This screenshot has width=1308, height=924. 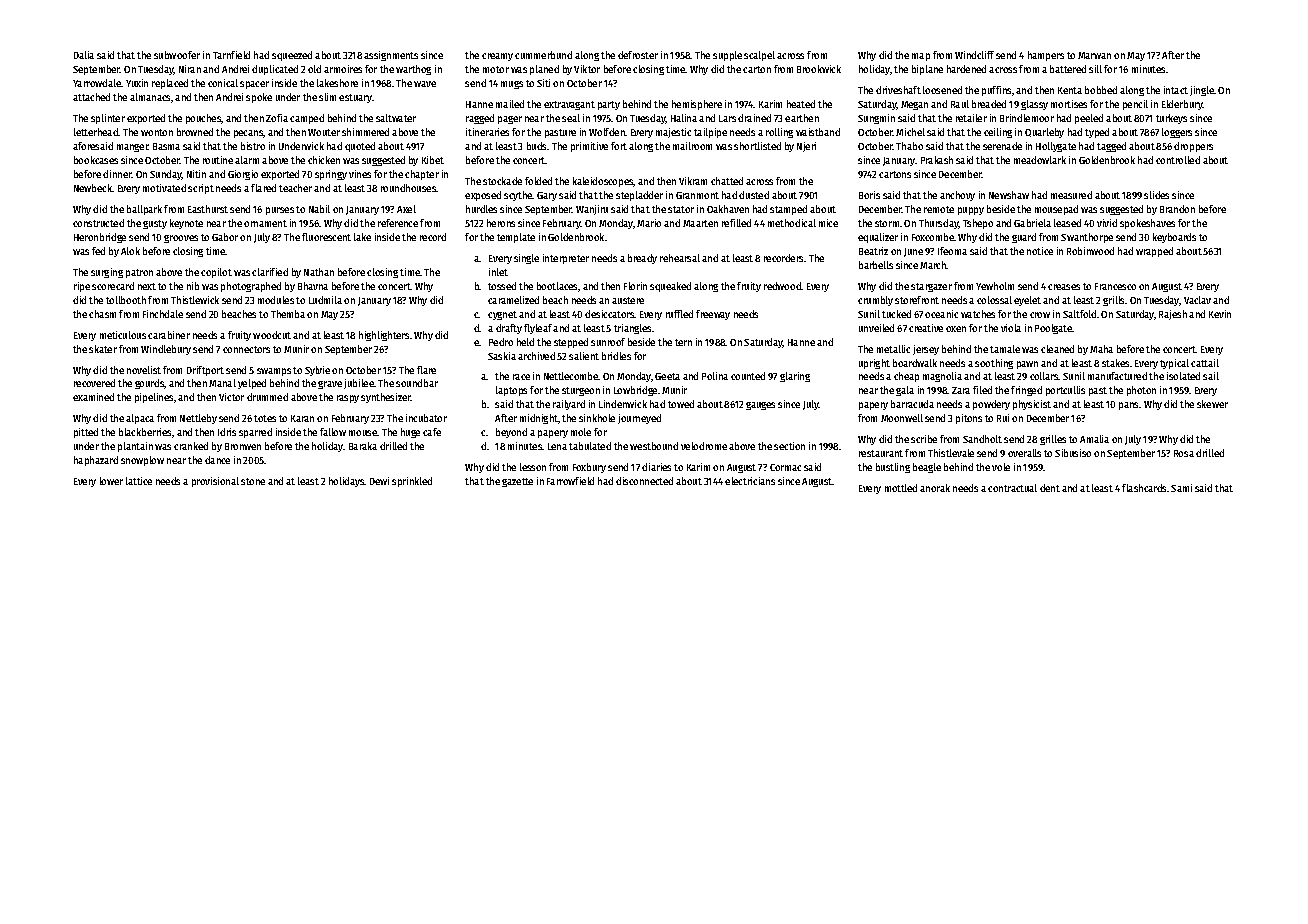 What do you see at coordinates (501, 223) in the screenshot?
I see `herons` at bounding box center [501, 223].
